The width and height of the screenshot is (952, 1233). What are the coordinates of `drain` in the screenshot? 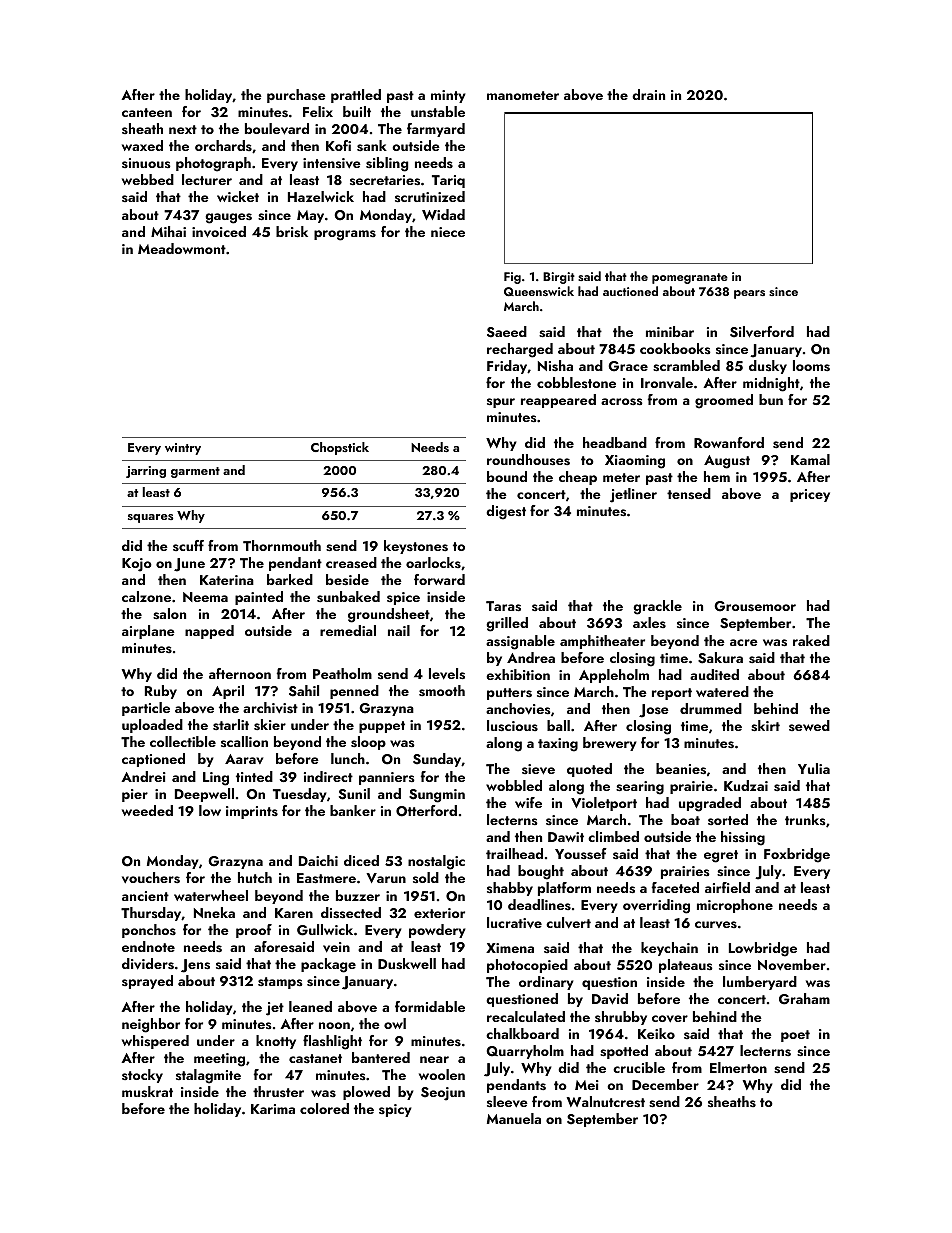 It's located at (648, 94).
